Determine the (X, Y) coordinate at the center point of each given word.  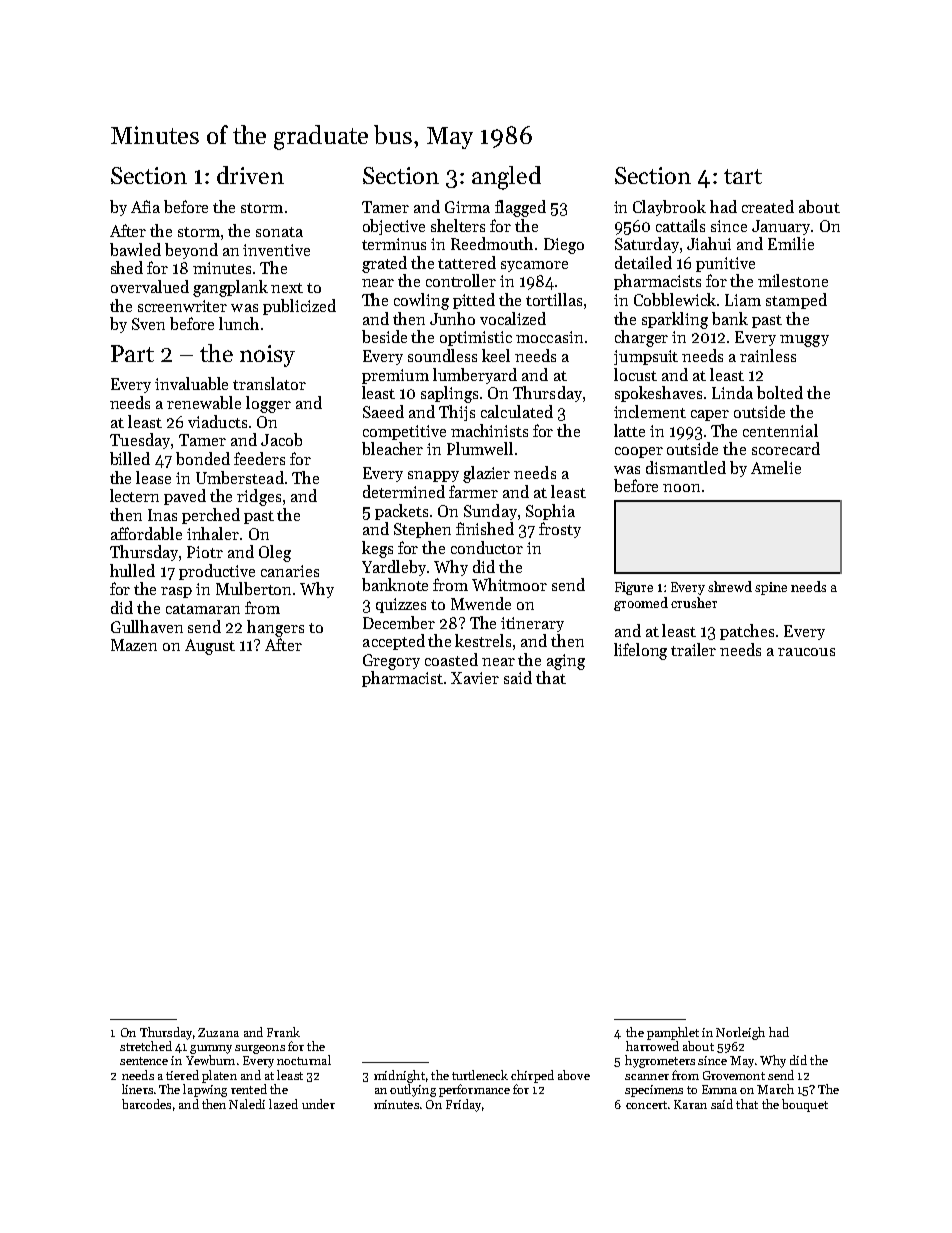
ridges (259, 497)
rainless (768, 355)
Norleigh (740, 1033)
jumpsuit (646, 357)
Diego (564, 246)
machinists (489, 430)
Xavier (475, 678)
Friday (463, 1105)
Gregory (391, 662)
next (287, 288)
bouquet (805, 1105)
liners (137, 1089)
